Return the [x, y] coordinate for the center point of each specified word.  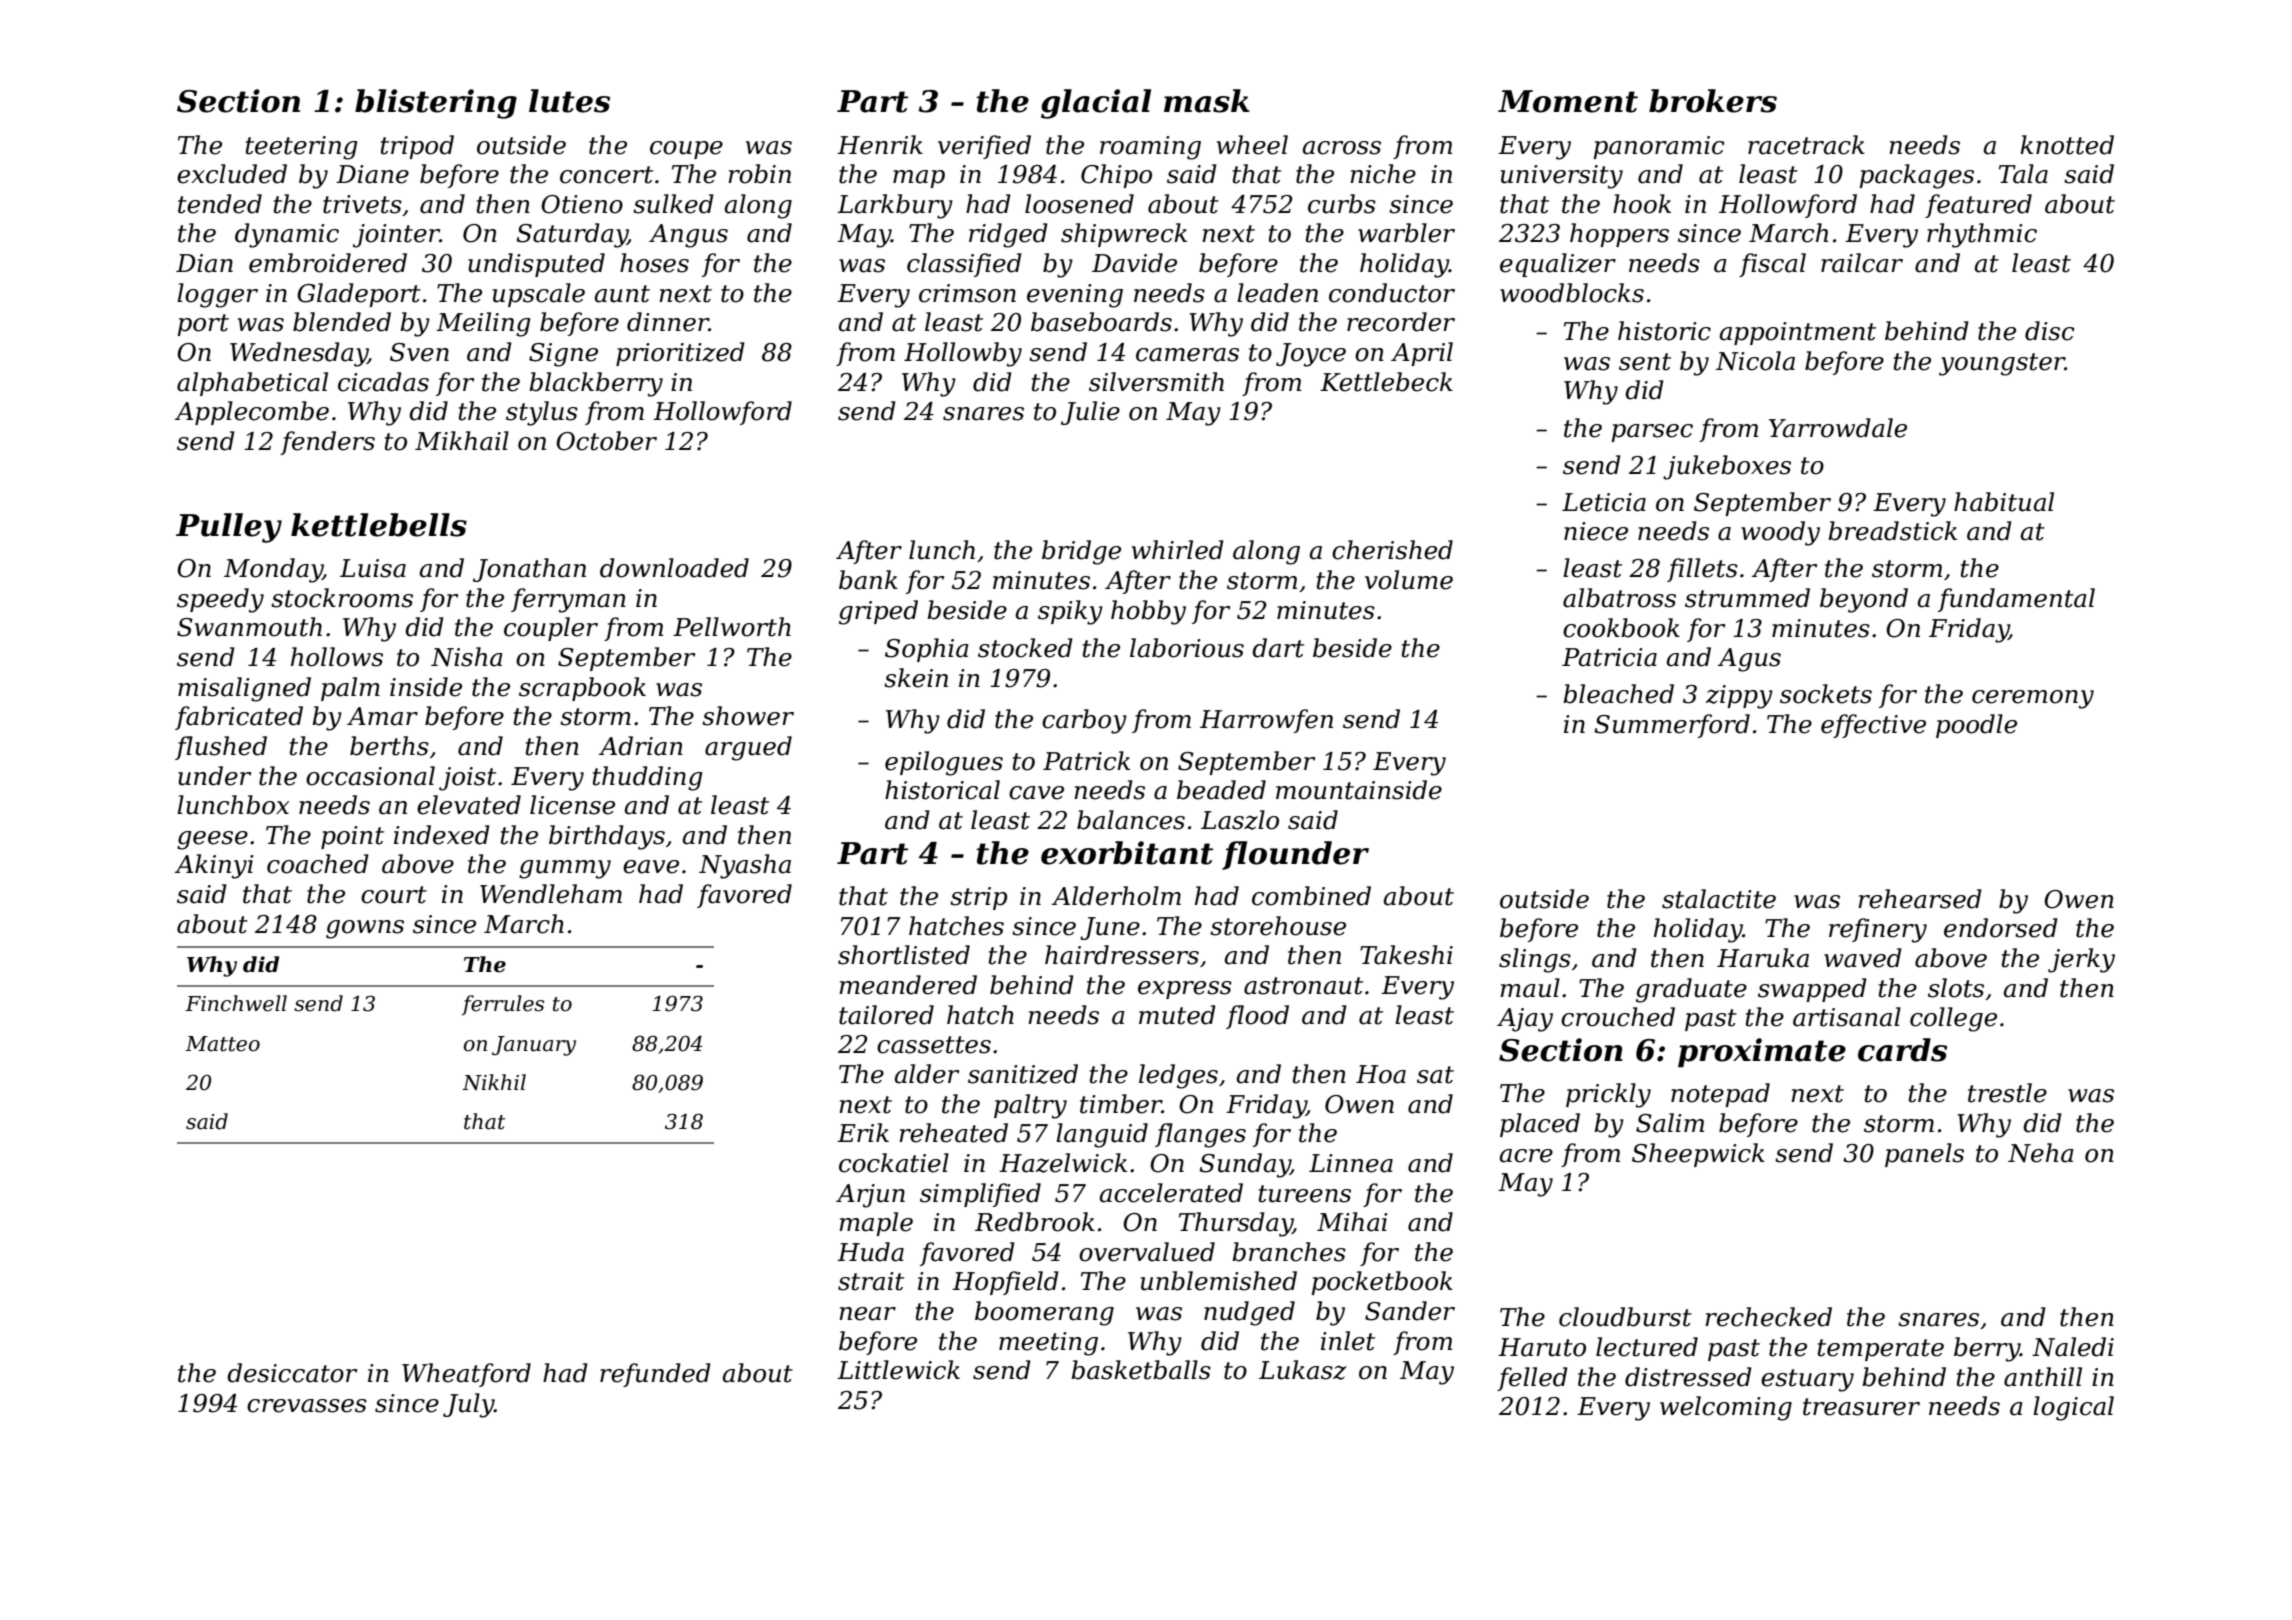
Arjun [870, 1196]
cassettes [934, 1045]
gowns [365, 929]
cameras [1187, 355]
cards [1902, 1050]
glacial [1096, 104]
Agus [1749, 660]
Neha [2041, 1153]
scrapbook [582, 689]
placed [1540, 1125]
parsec [1652, 433]
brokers [1713, 101]
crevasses [307, 1406]
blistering [436, 104]
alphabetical [252, 384]
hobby [1148, 612]
